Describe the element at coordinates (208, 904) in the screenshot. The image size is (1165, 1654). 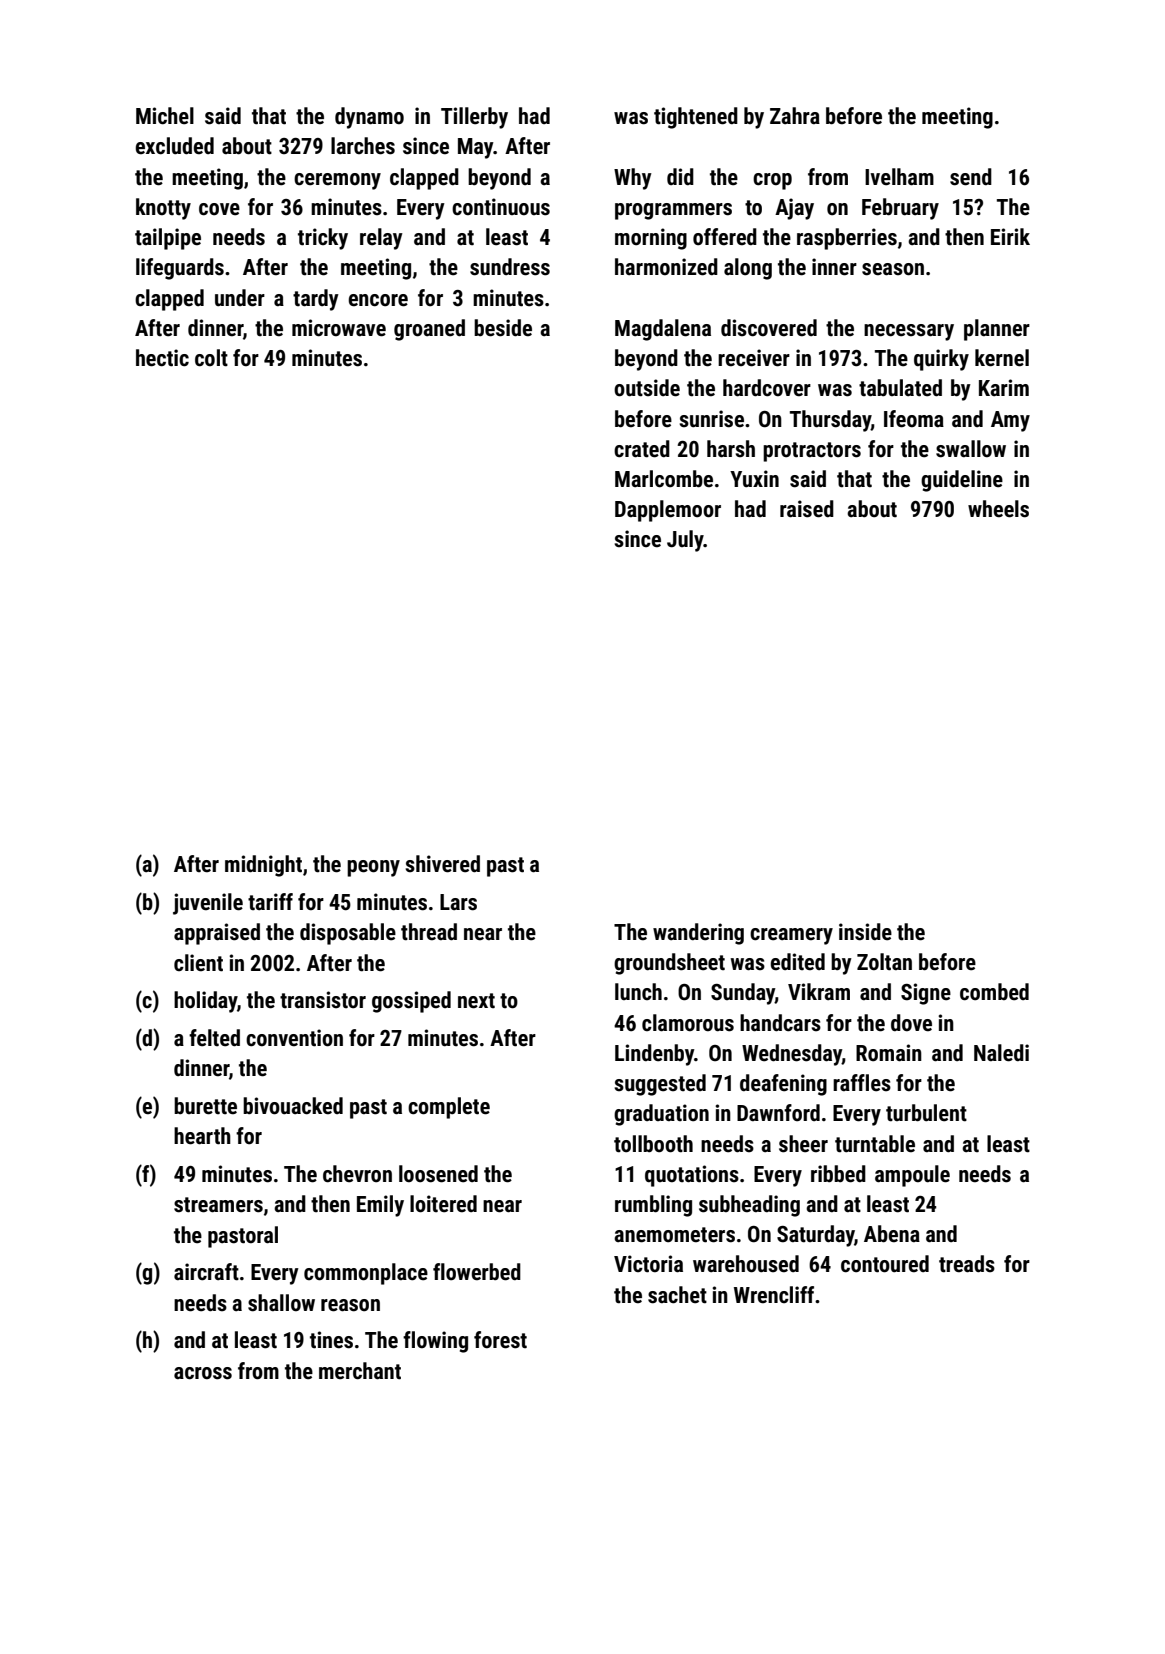
I see `juvenile` at that location.
